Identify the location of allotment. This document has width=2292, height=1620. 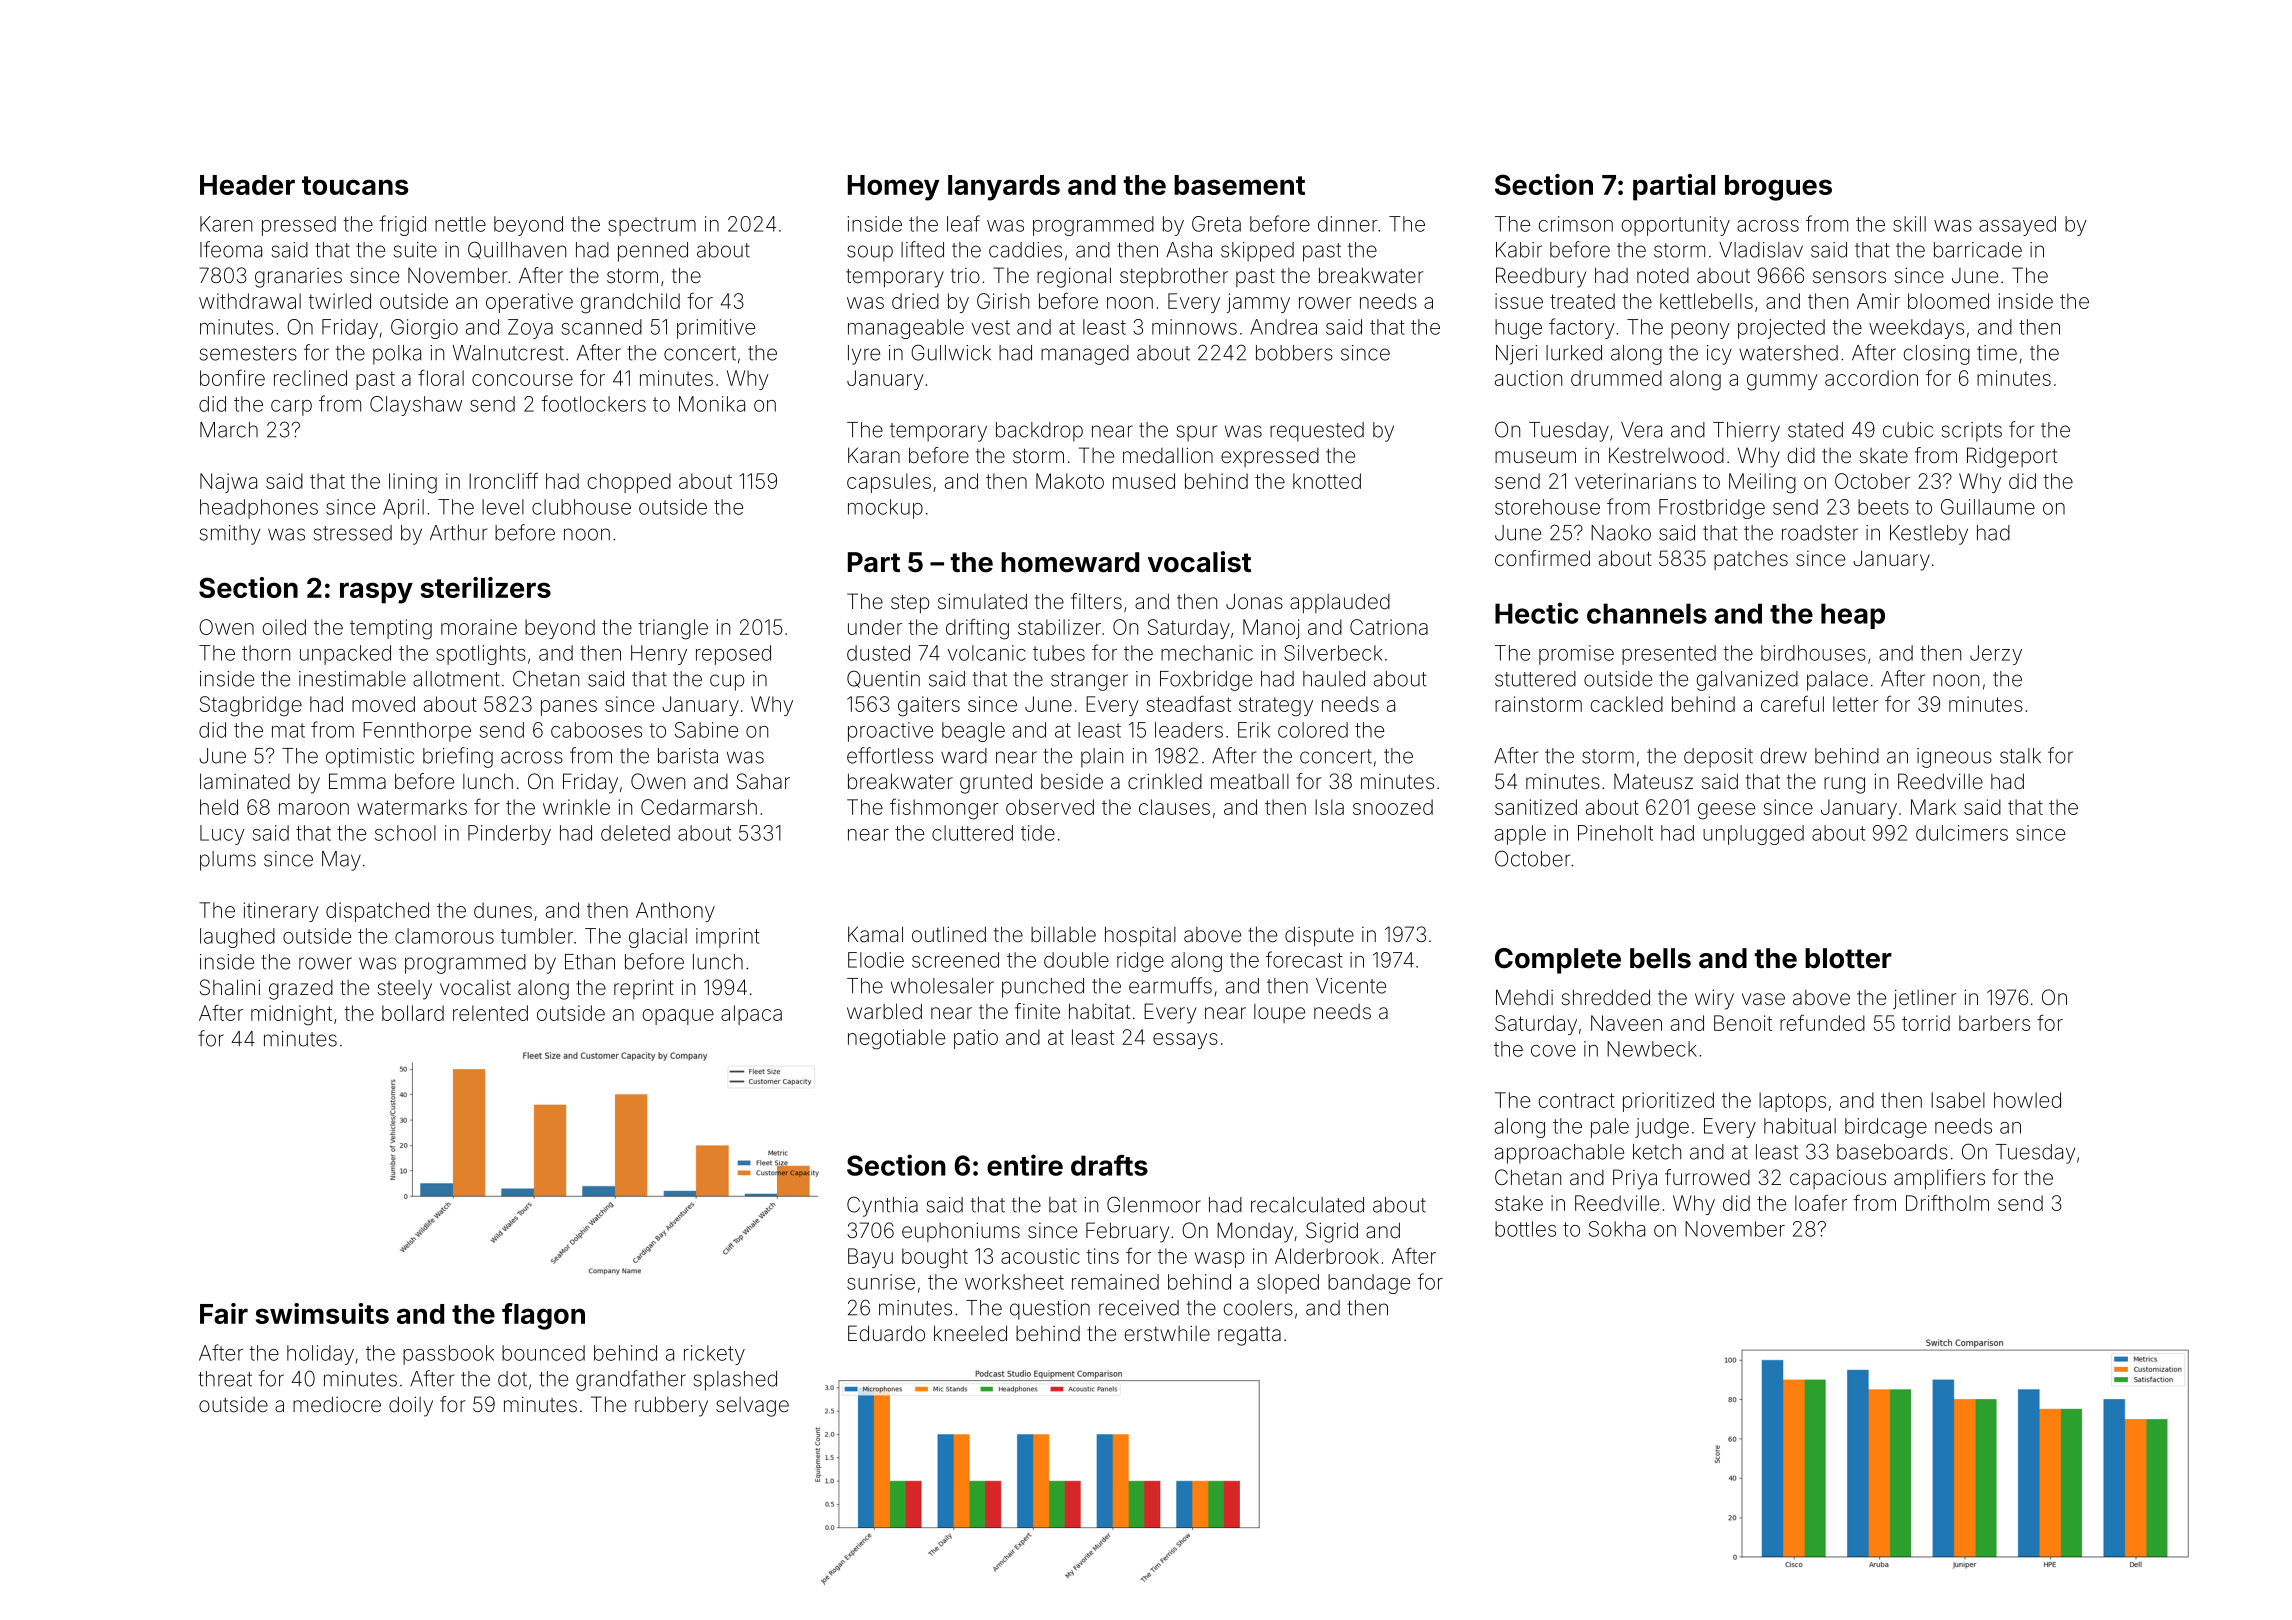
(456, 679).
